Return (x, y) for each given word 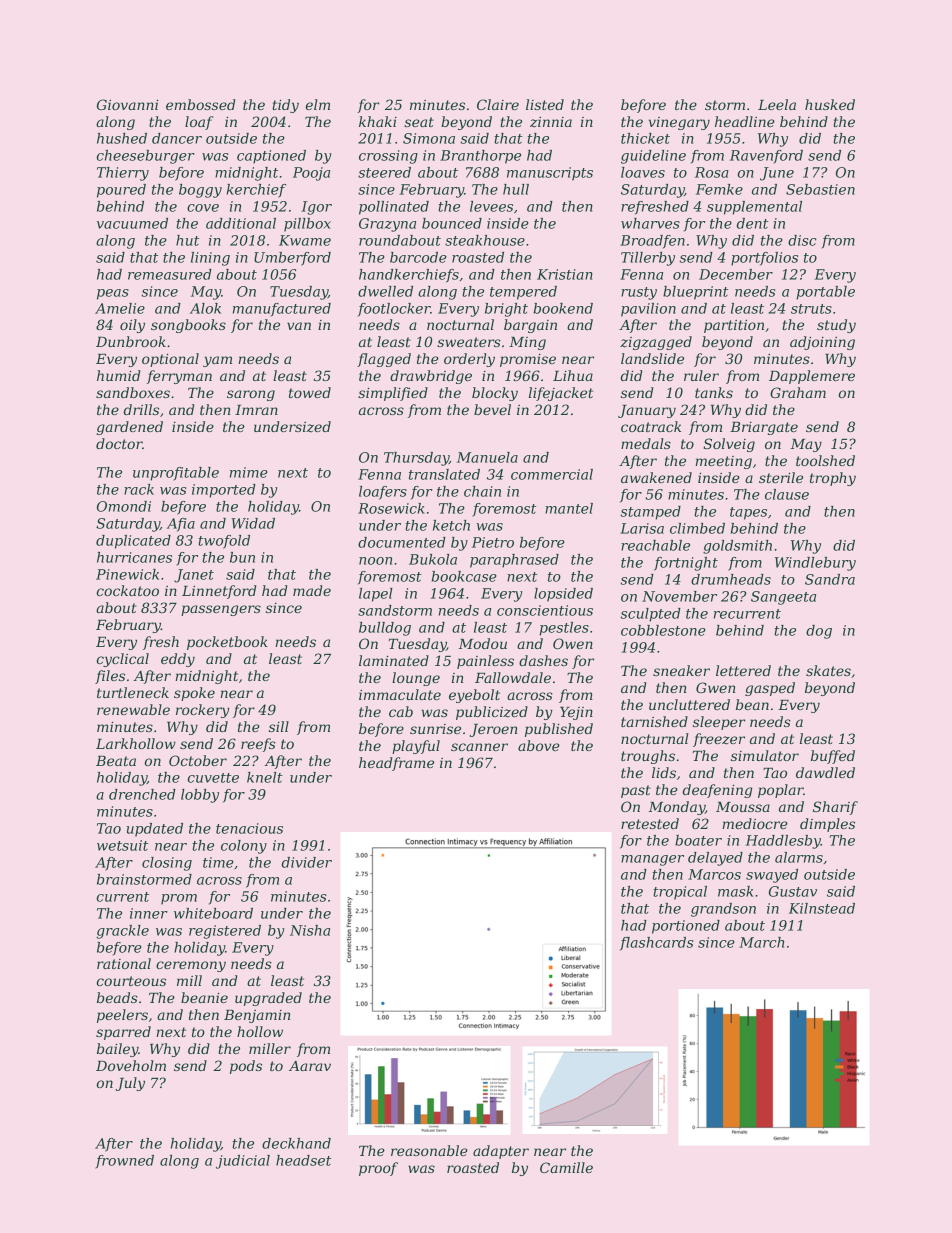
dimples (827, 825)
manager (652, 860)
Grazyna (387, 225)
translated (444, 474)
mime (249, 472)
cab (401, 711)
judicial (243, 1162)
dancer (177, 138)
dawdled (825, 772)
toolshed (825, 460)
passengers (221, 610)
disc (802, 240)
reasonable (429, 1150)
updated (155, 830)
